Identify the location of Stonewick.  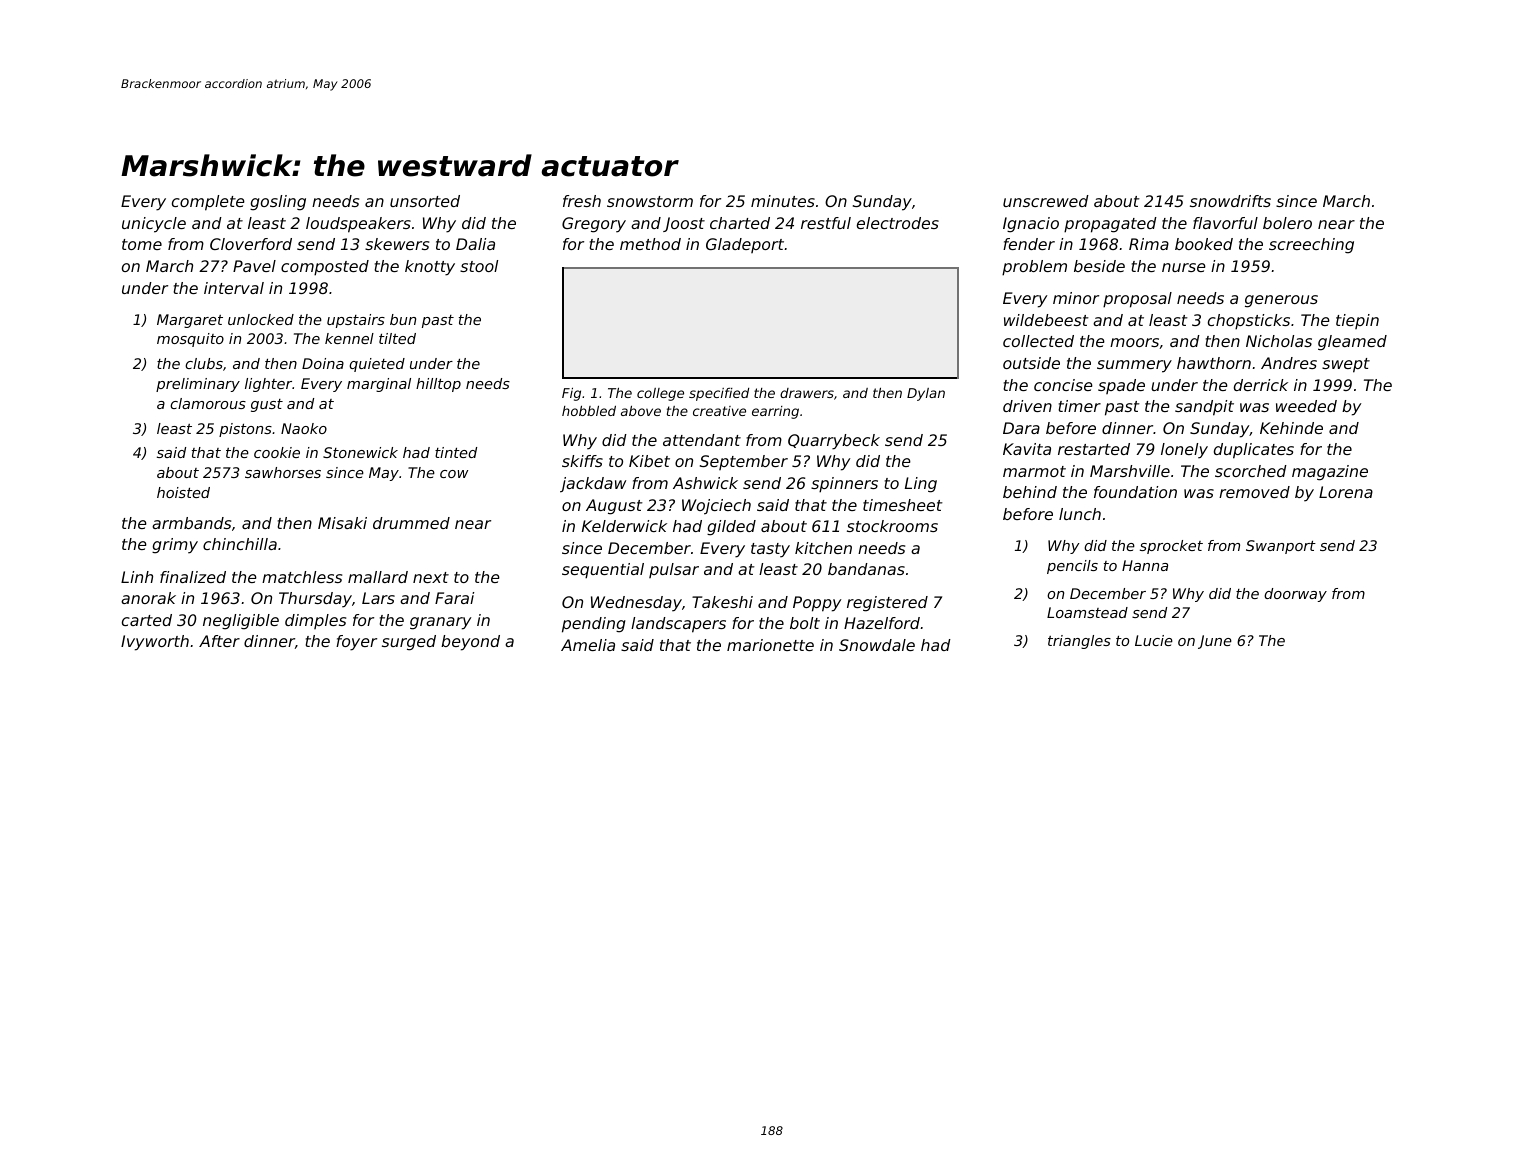
(360, 452).
